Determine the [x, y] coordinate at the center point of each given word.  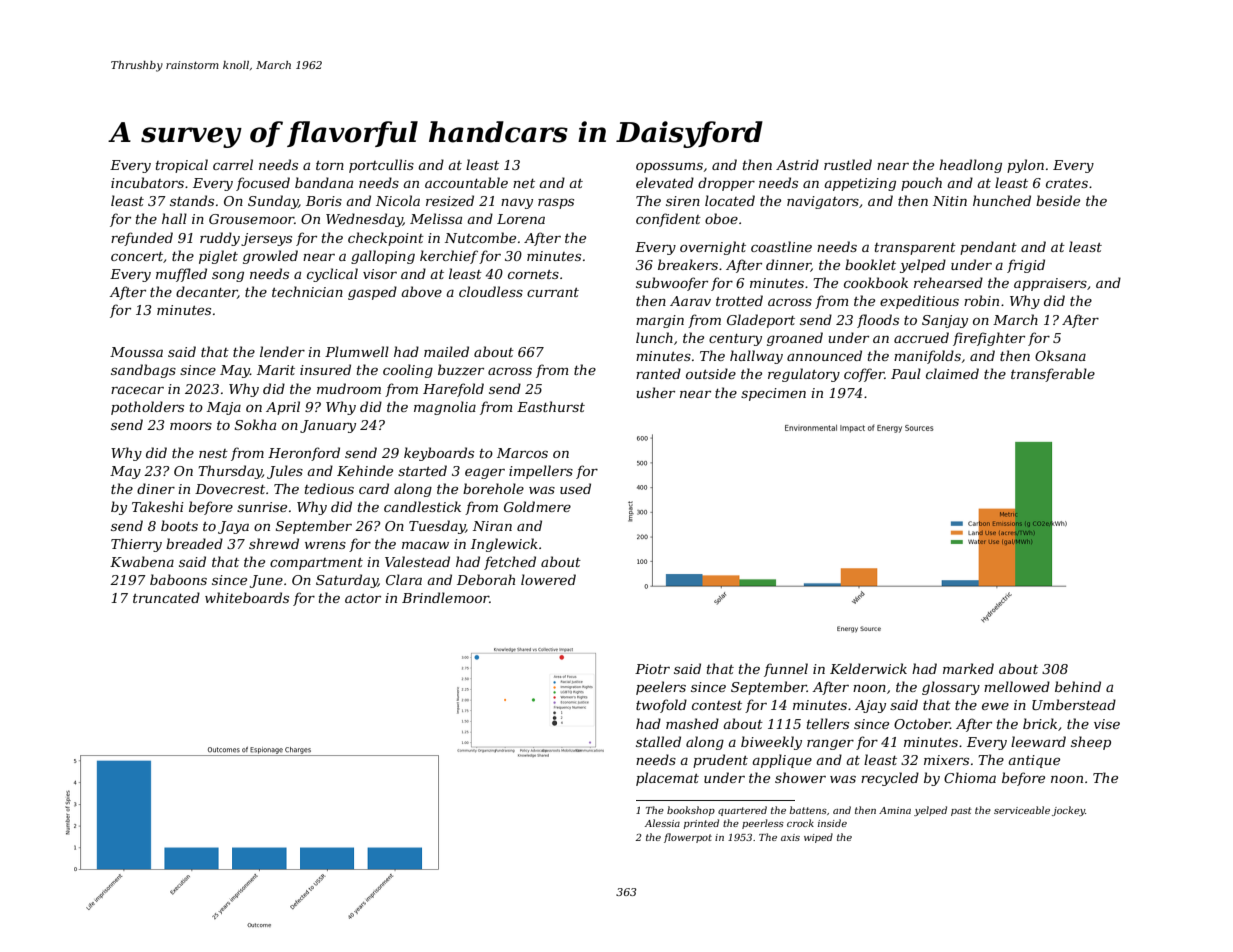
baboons [178, 579]
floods [878, 321]
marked [968, 668]
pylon [1025, 166]
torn [330, 165]
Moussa [136, 352]
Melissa [436, 218]
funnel [786, 670]
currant [553, 292]
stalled [658, 741]
